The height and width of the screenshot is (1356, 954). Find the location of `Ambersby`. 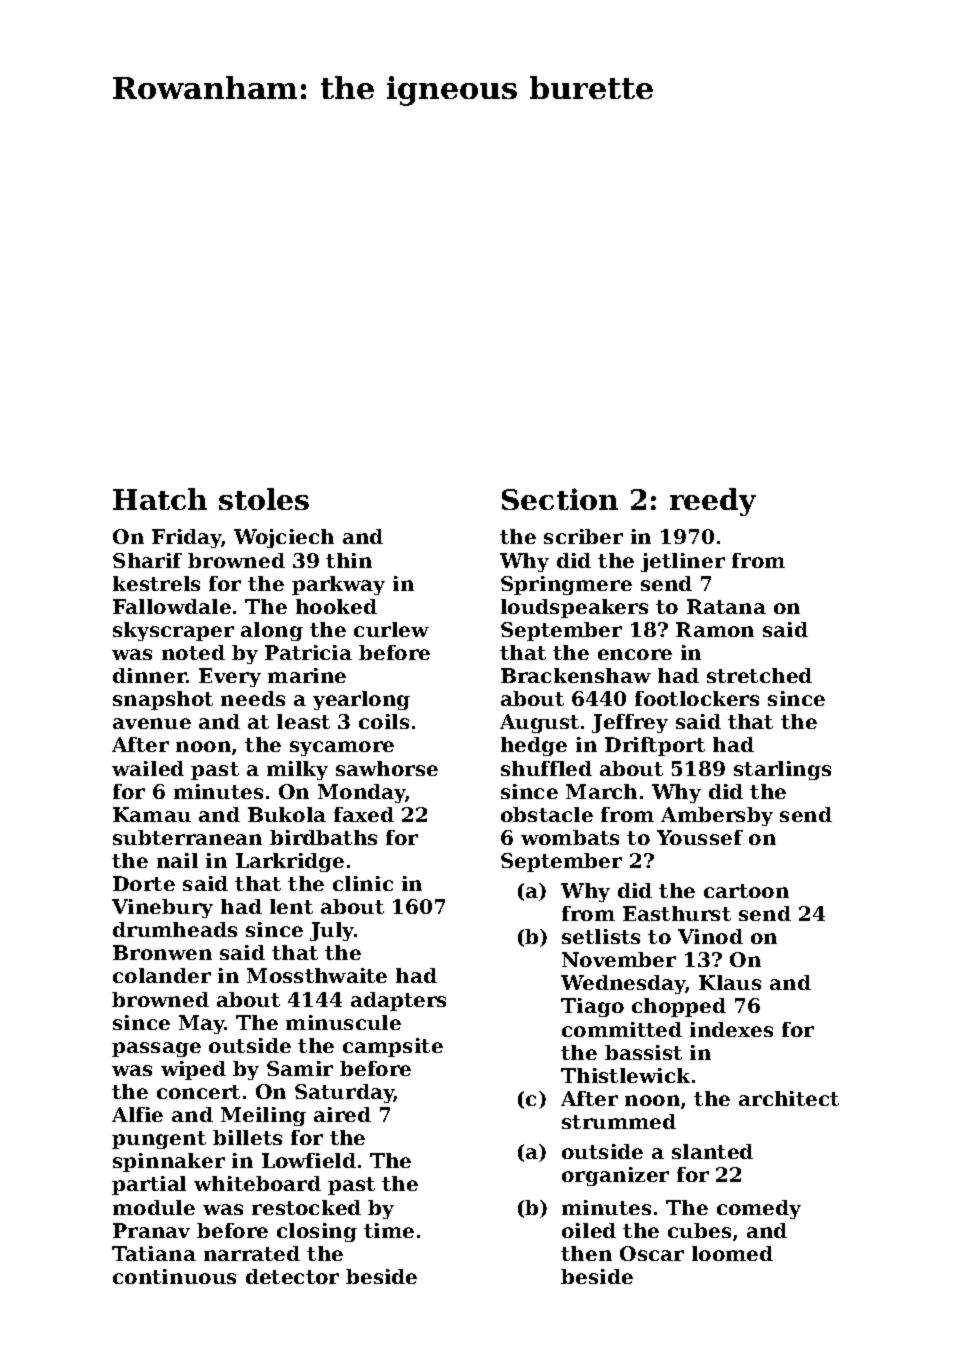

Ambersby is located at coordinates (717, 816).
